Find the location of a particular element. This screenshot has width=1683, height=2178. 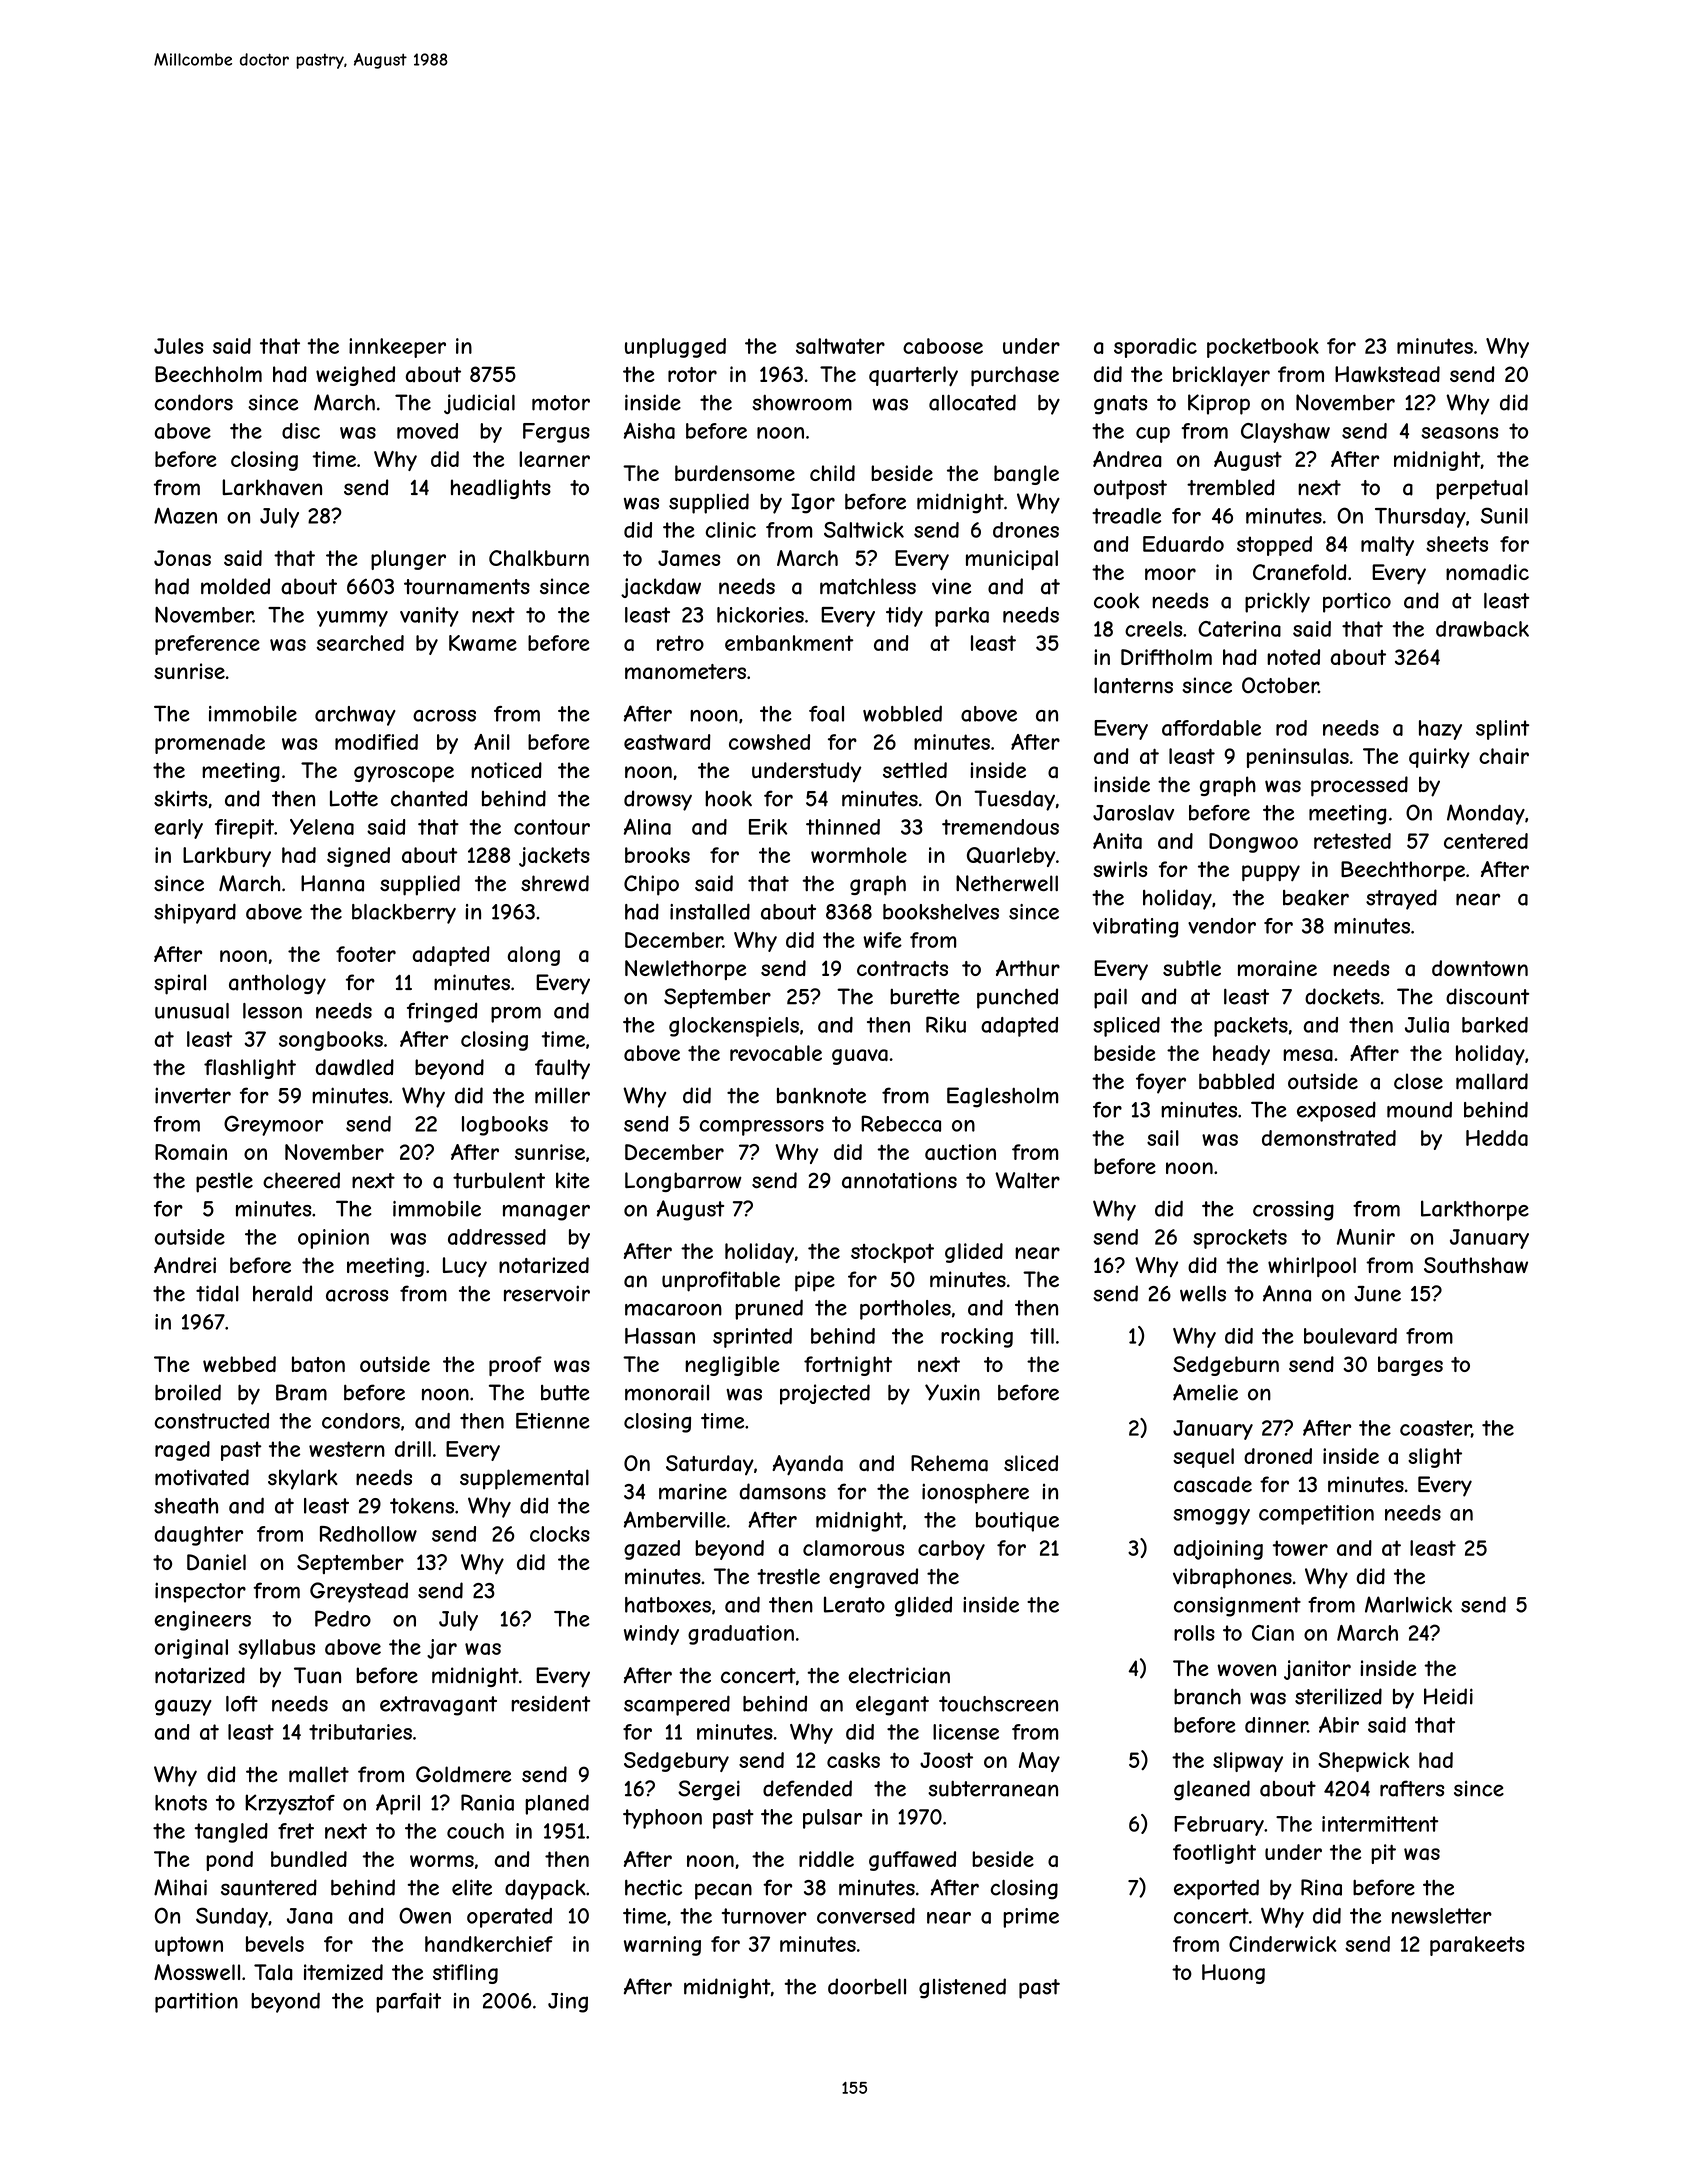

Arthur is located at coordinates (1028, 968).
